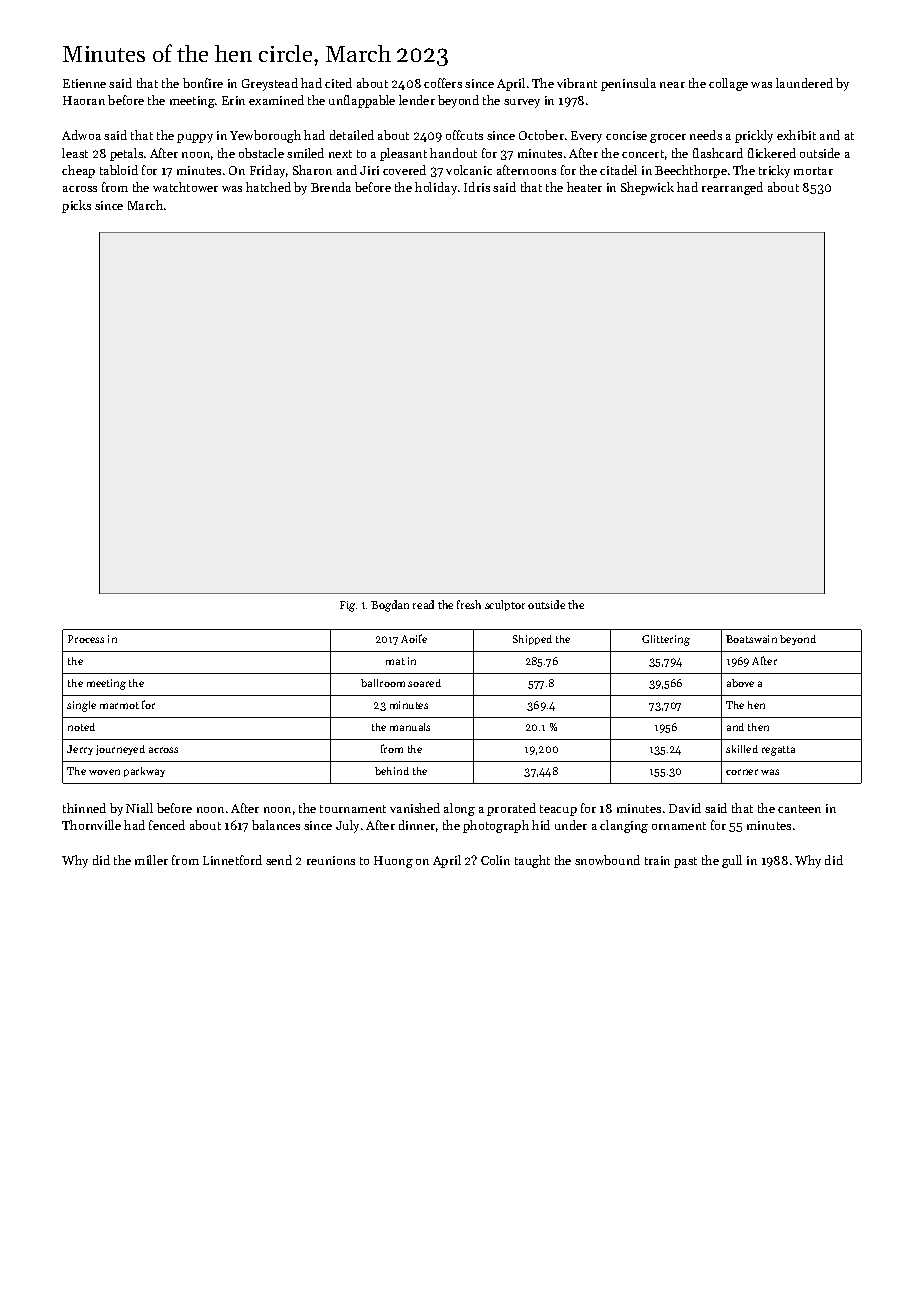 The width and height of the screenshot is (924, 1308). What do you see at coordinates (195, 138) in the screenshot?
I see `puppy` at bounding box center [195, 138].
